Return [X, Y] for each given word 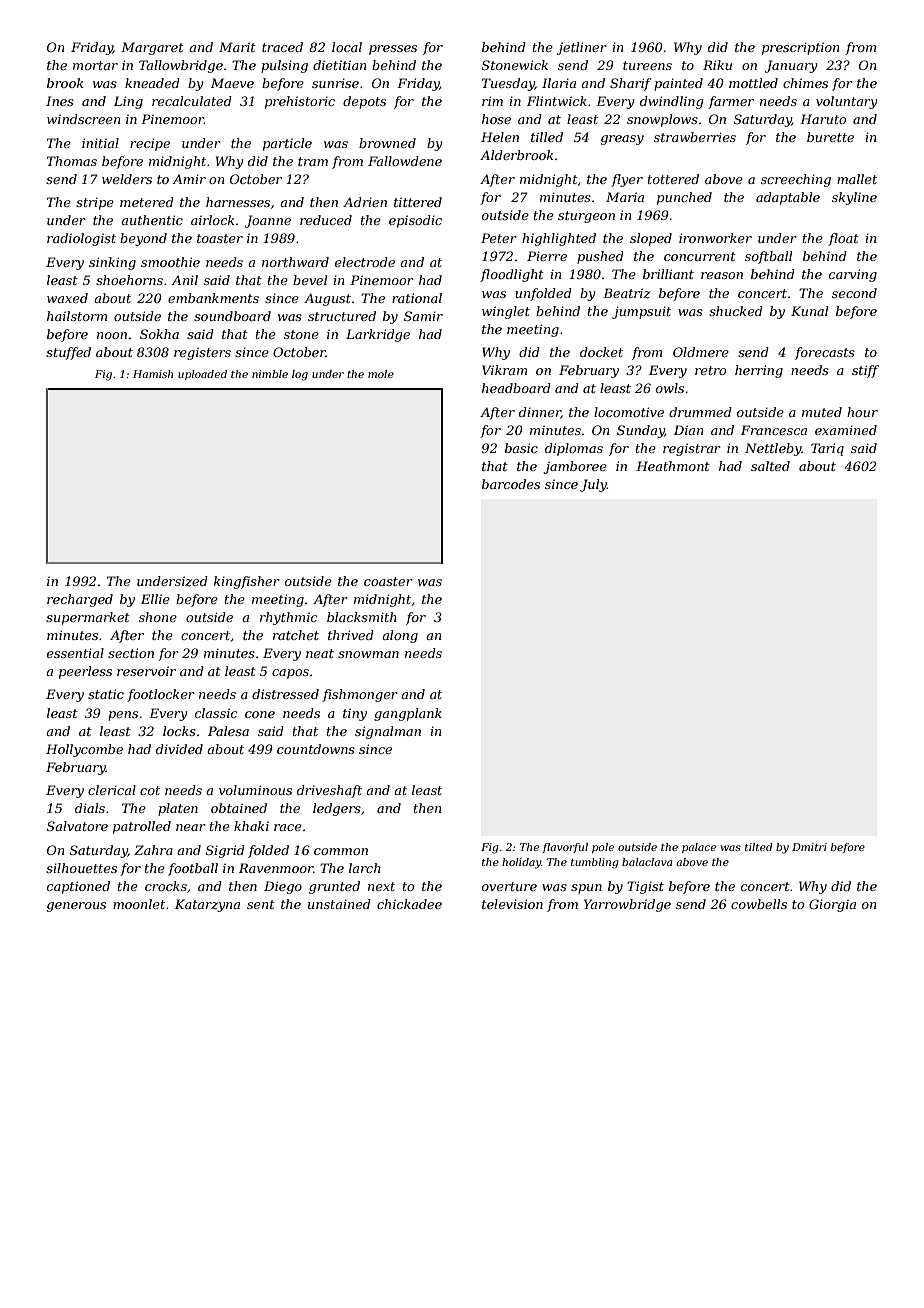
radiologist [81, 239]
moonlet [139, 904]
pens [123, 716]
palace [699, 848]
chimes [805, 83]
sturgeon [586, 217]
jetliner [582, 48]
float [843, 239]
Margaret [152, 48]
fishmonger [360, 695]
